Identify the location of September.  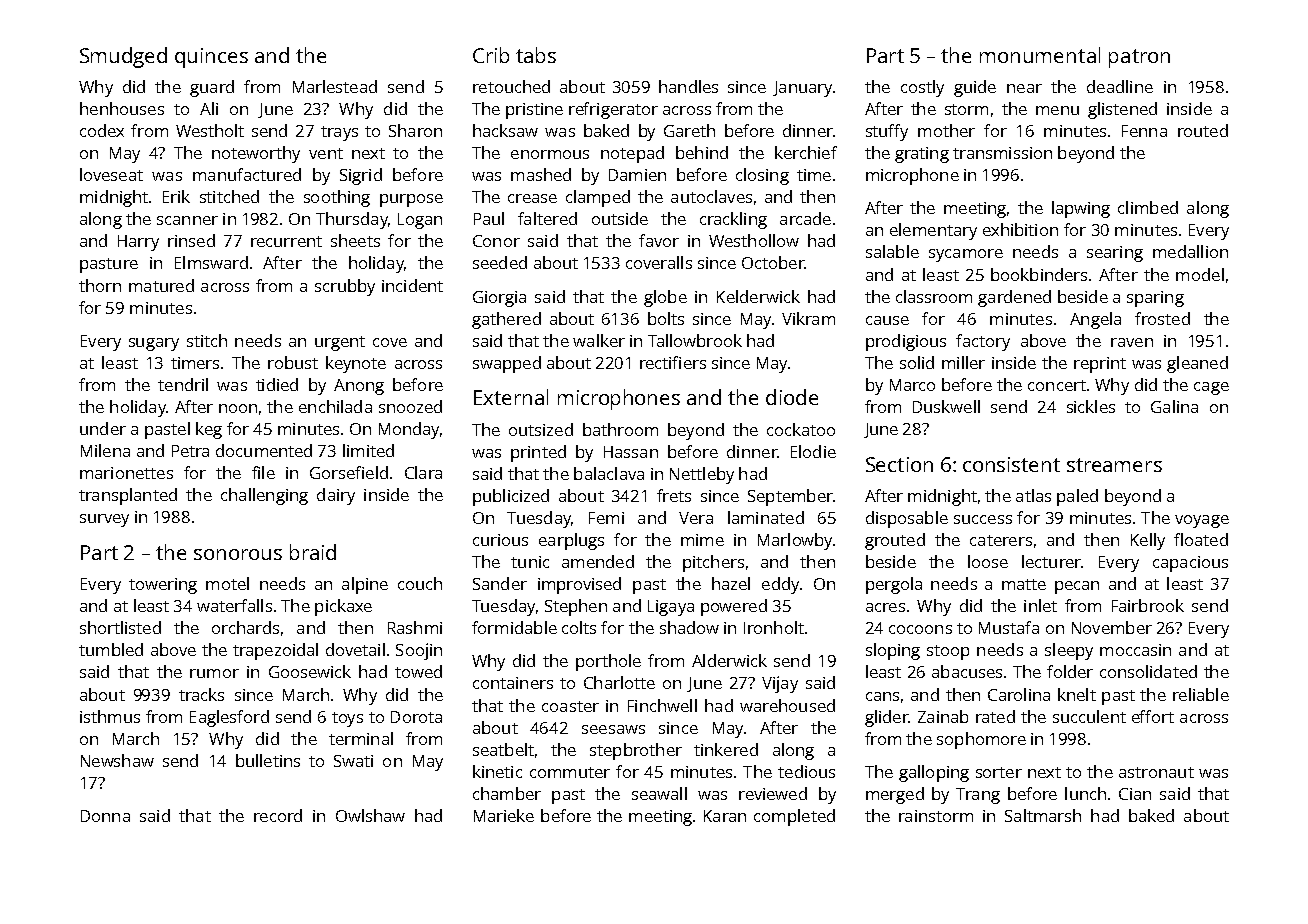
(790, 497).
